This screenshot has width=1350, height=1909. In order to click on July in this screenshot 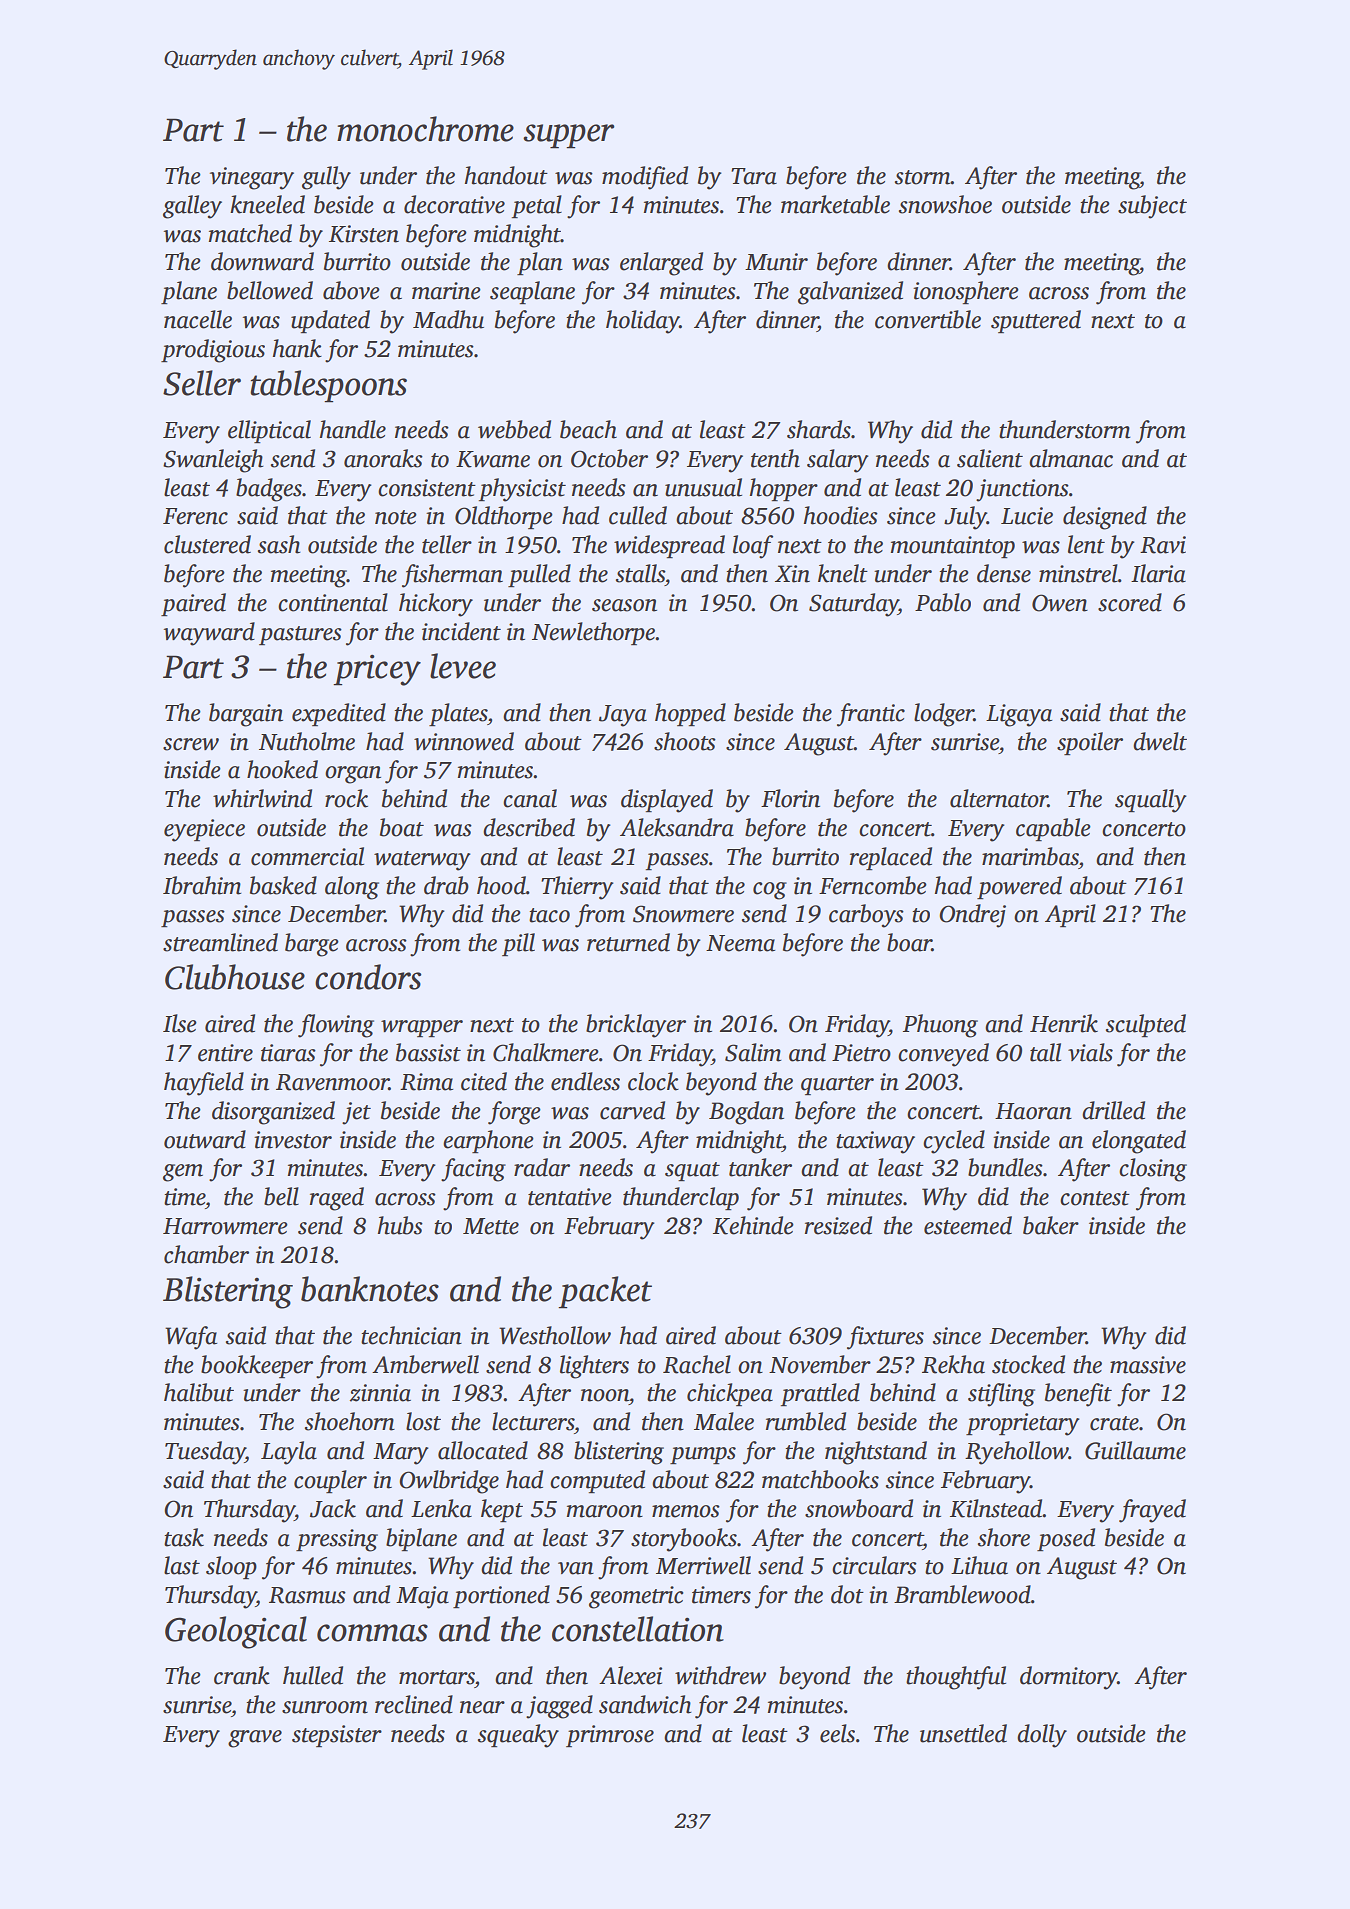, I will do `click(965, 518)`.
